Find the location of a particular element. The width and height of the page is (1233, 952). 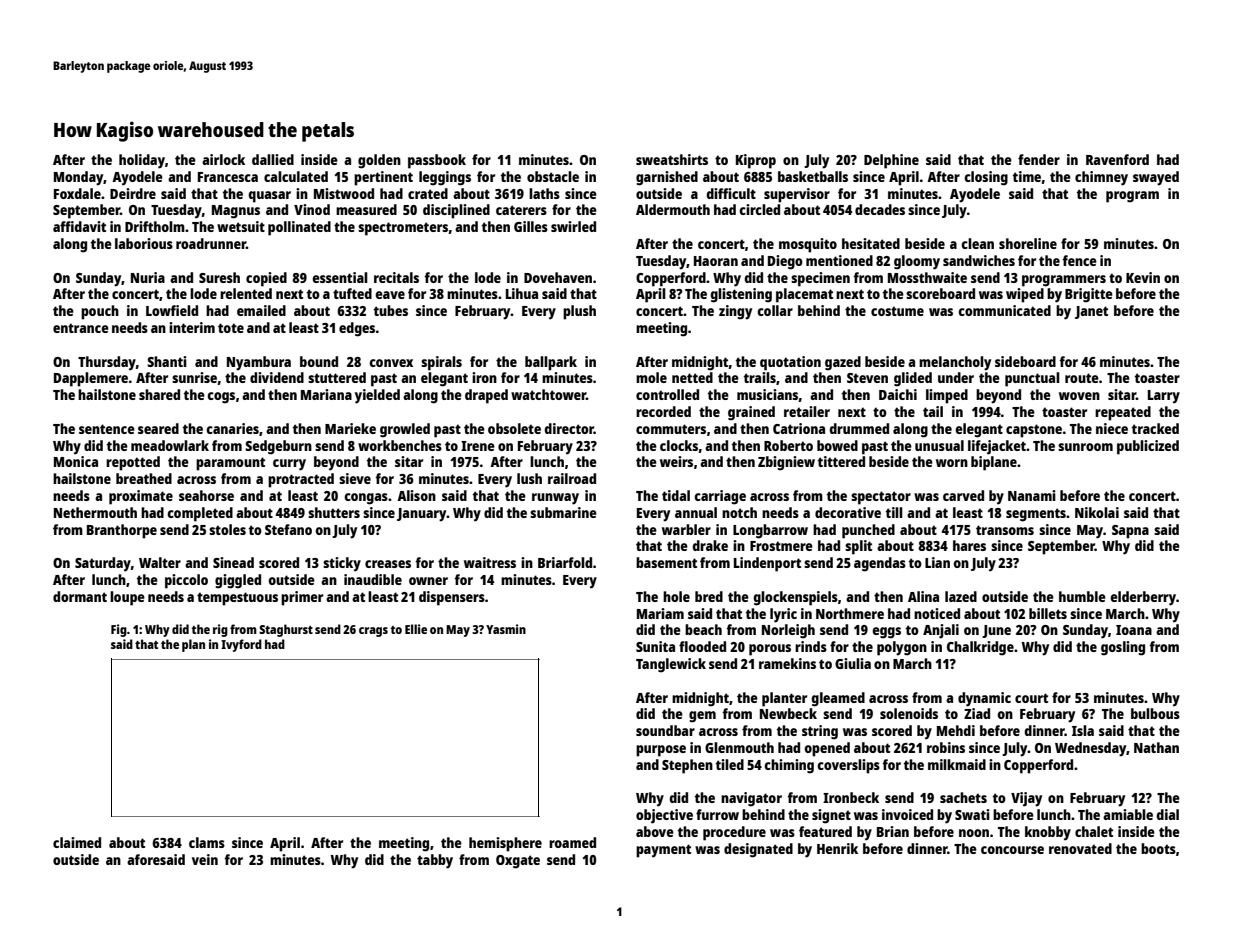

submarine is located at coordinates (563, 512).
